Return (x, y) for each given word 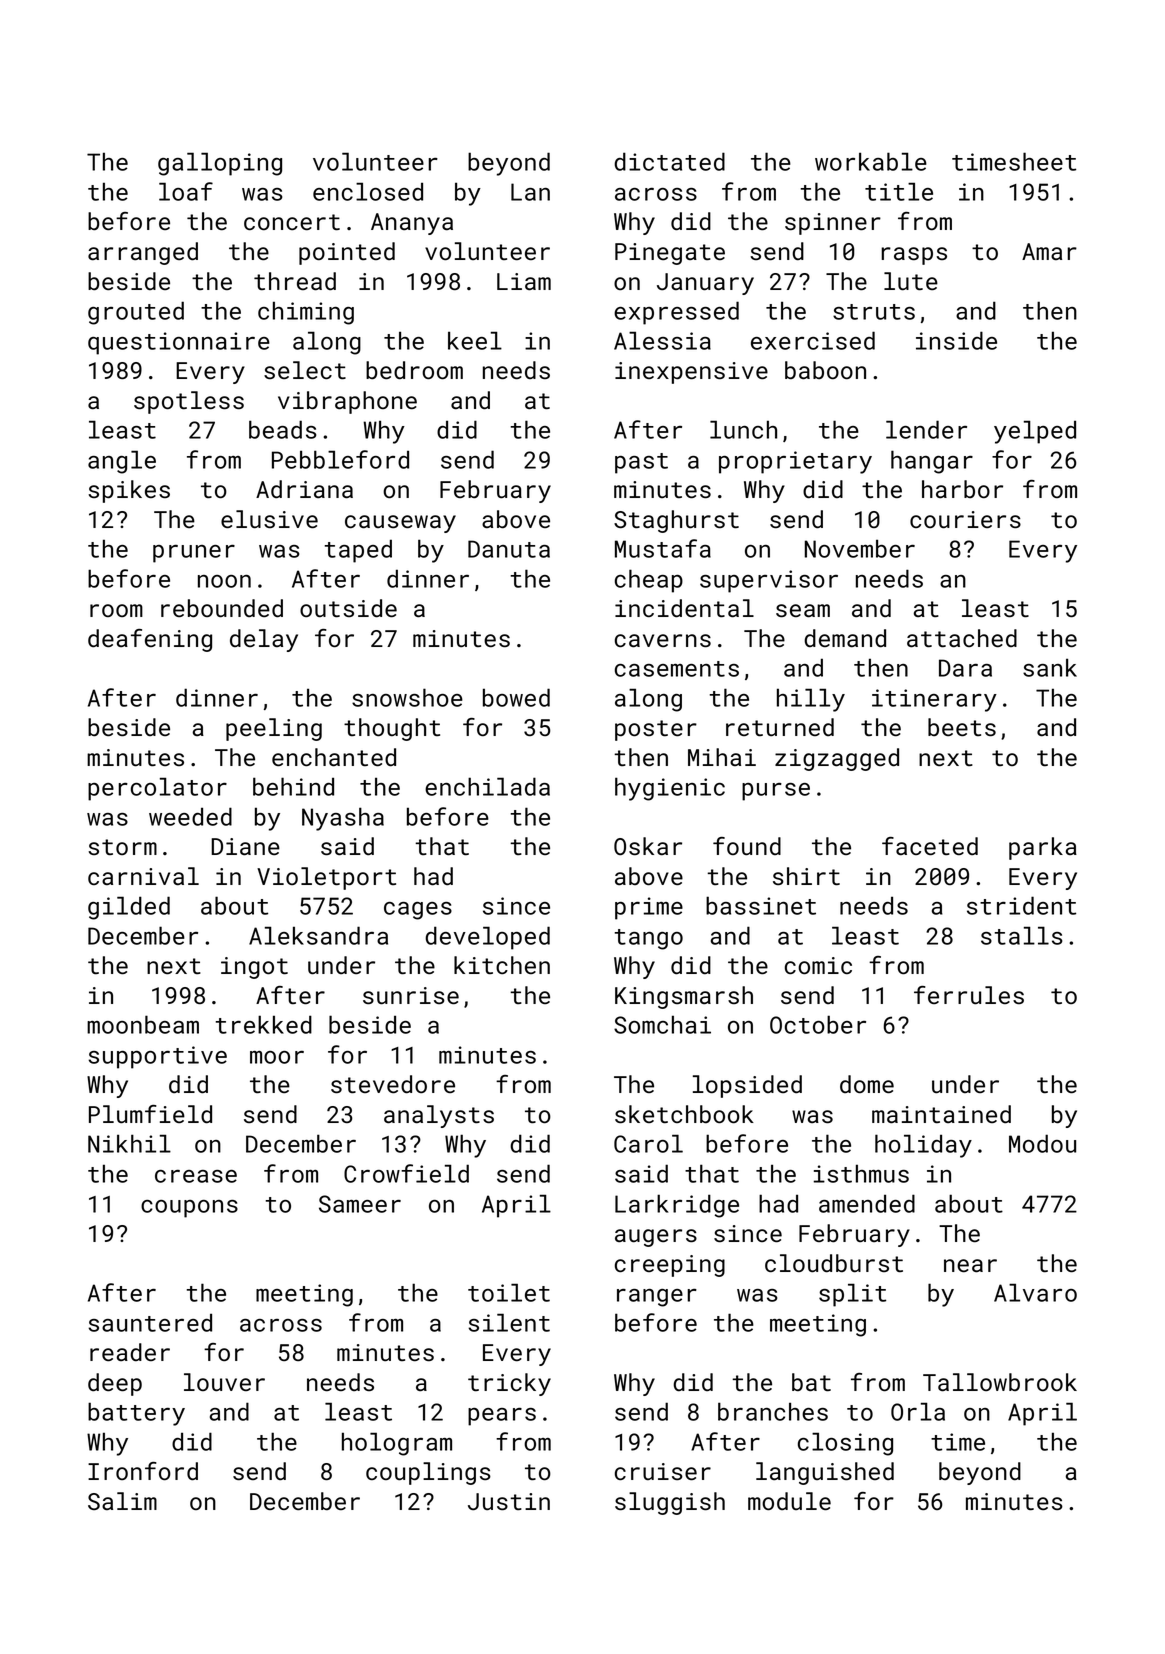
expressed (676, 313)
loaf (186, 191)
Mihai (722, 757)
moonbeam (143, 1024)
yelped (1035, 432)
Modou (1042, 1143)
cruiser (663, 1472)
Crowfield (406, 1173)
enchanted (334, 757)
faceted (930, 846)
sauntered (150, 1322)
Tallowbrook (1000, 1382)
